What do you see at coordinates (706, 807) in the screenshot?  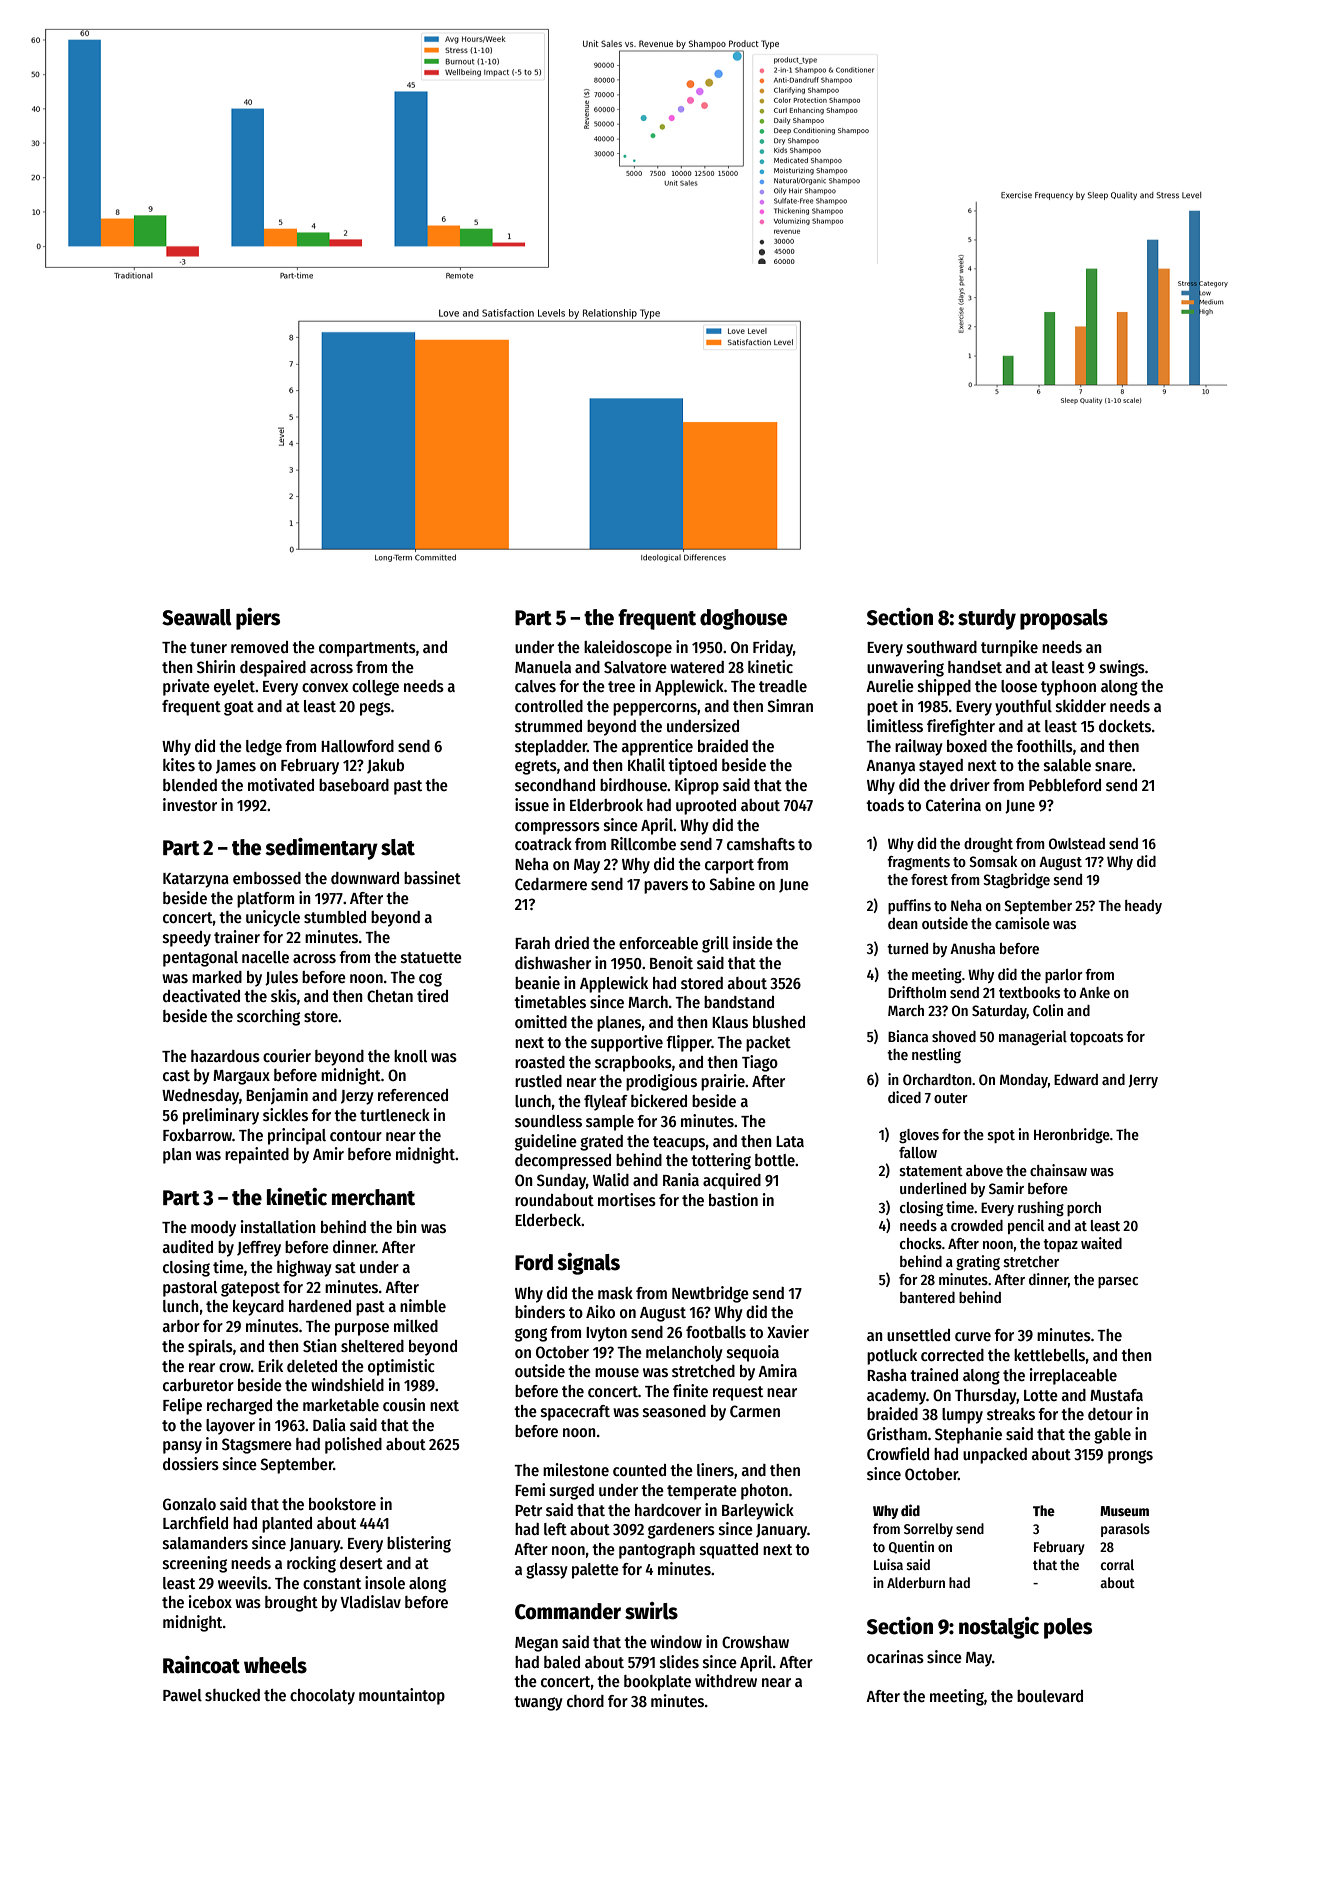 I see `uprooted` at bounding box center [706, 807].
